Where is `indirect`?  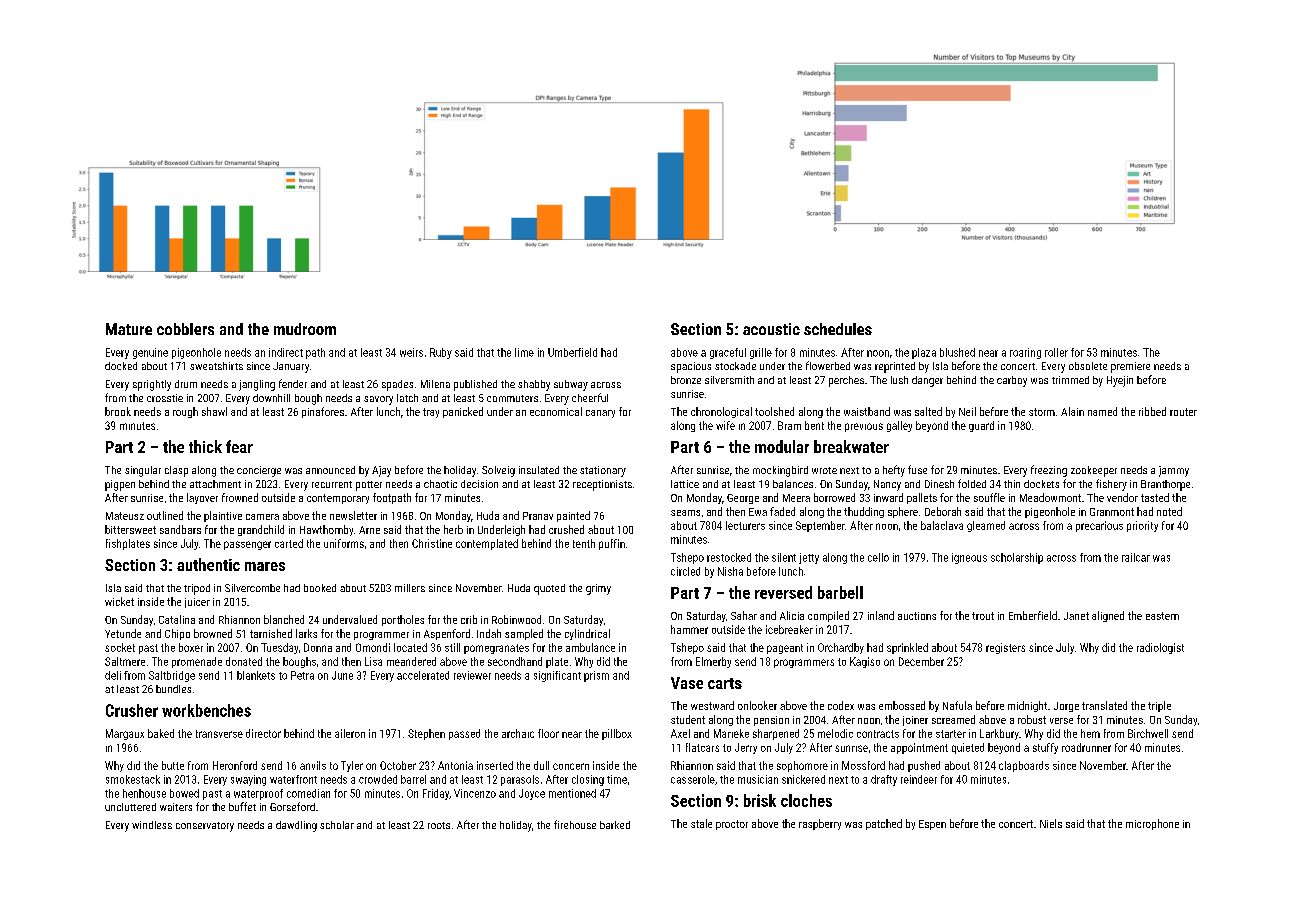 indirect is located at coordinates (286, 352).
